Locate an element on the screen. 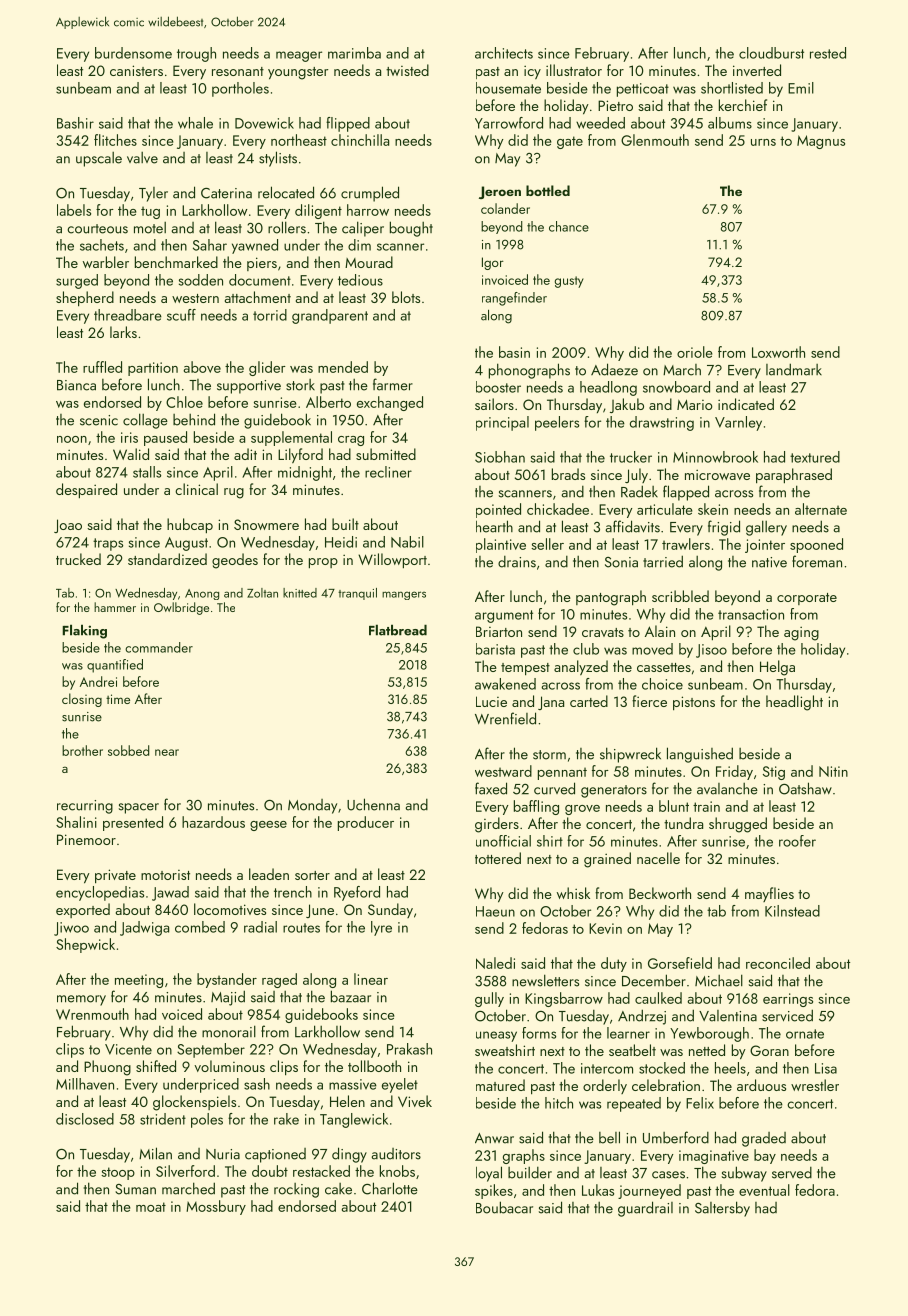 The image size is (908, 1316). Oatshaw is located at coordinates (805, 788).
